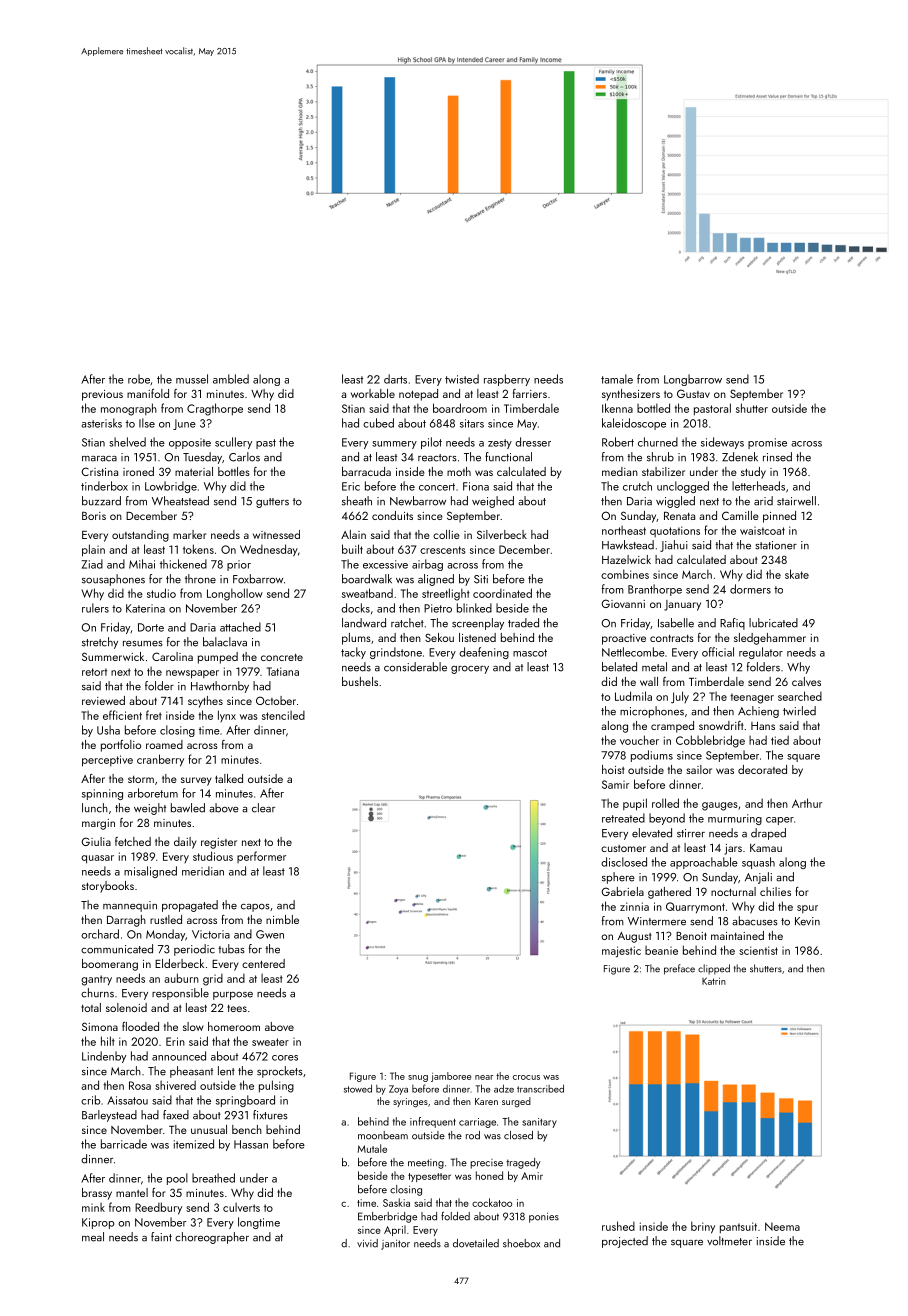 The width and height of the screenshot is (908, 1316). Describe the element at coordinates (782, 1226) in the screenshot. I see `Neema` at that location.
